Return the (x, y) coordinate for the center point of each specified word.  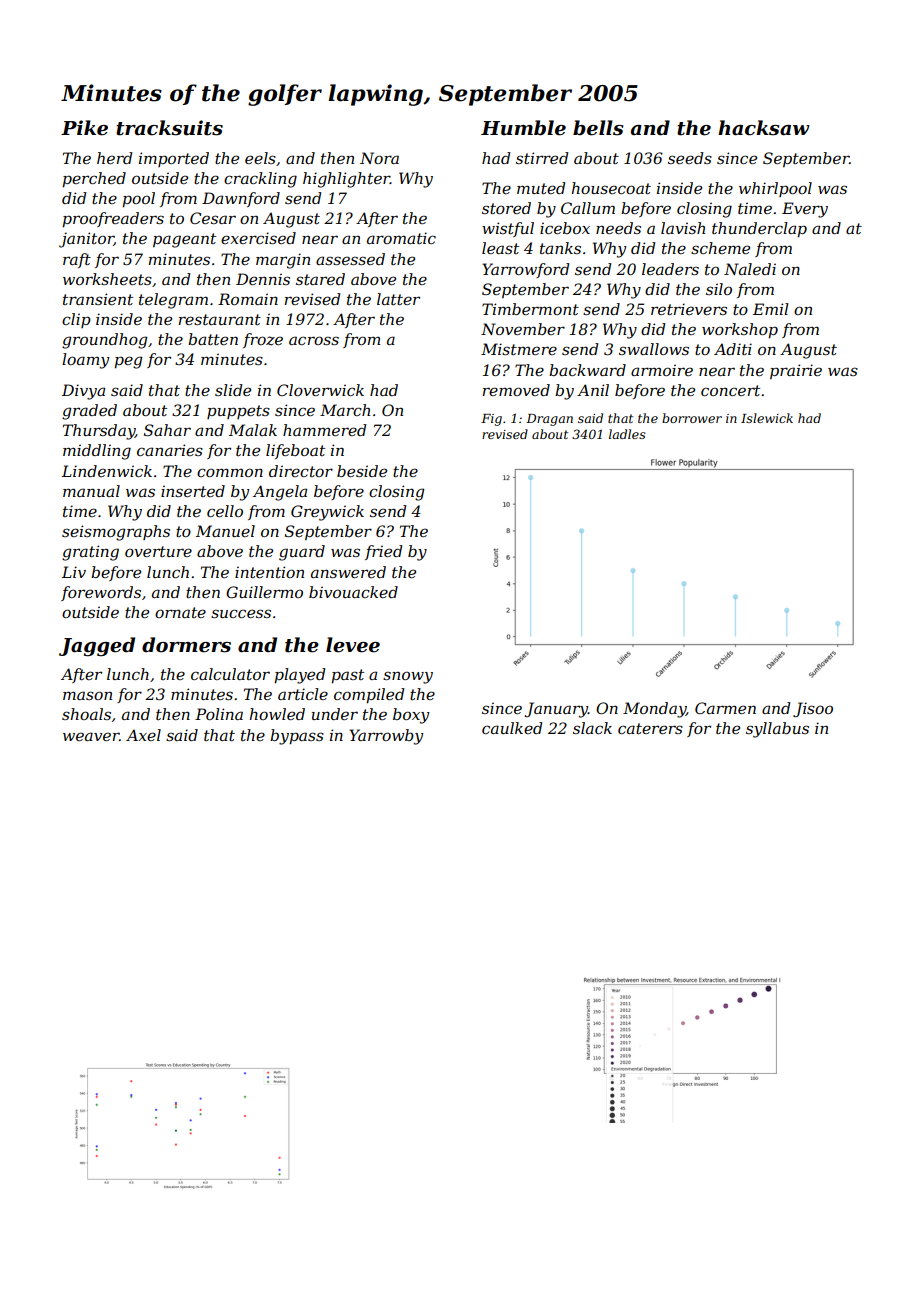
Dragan (549, 420)
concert (730, 390)
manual (91, 491)
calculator (230, 674)
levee (353, 645)
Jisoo (813, 709)
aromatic (401, 238)
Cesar (213, 218)
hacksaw (764, 128)
